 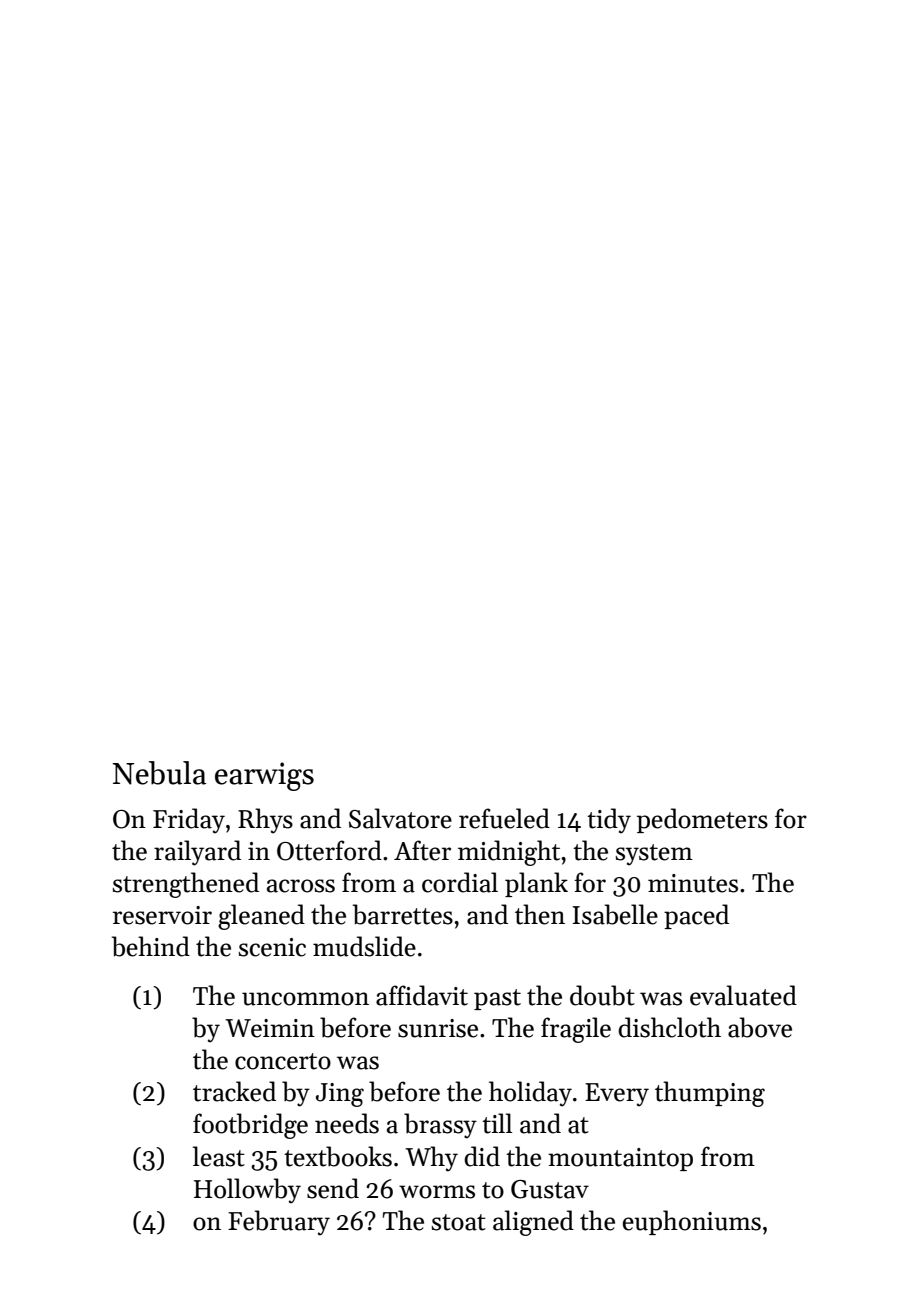 I want to click on Salvatore, so click(x=400, y=818).
